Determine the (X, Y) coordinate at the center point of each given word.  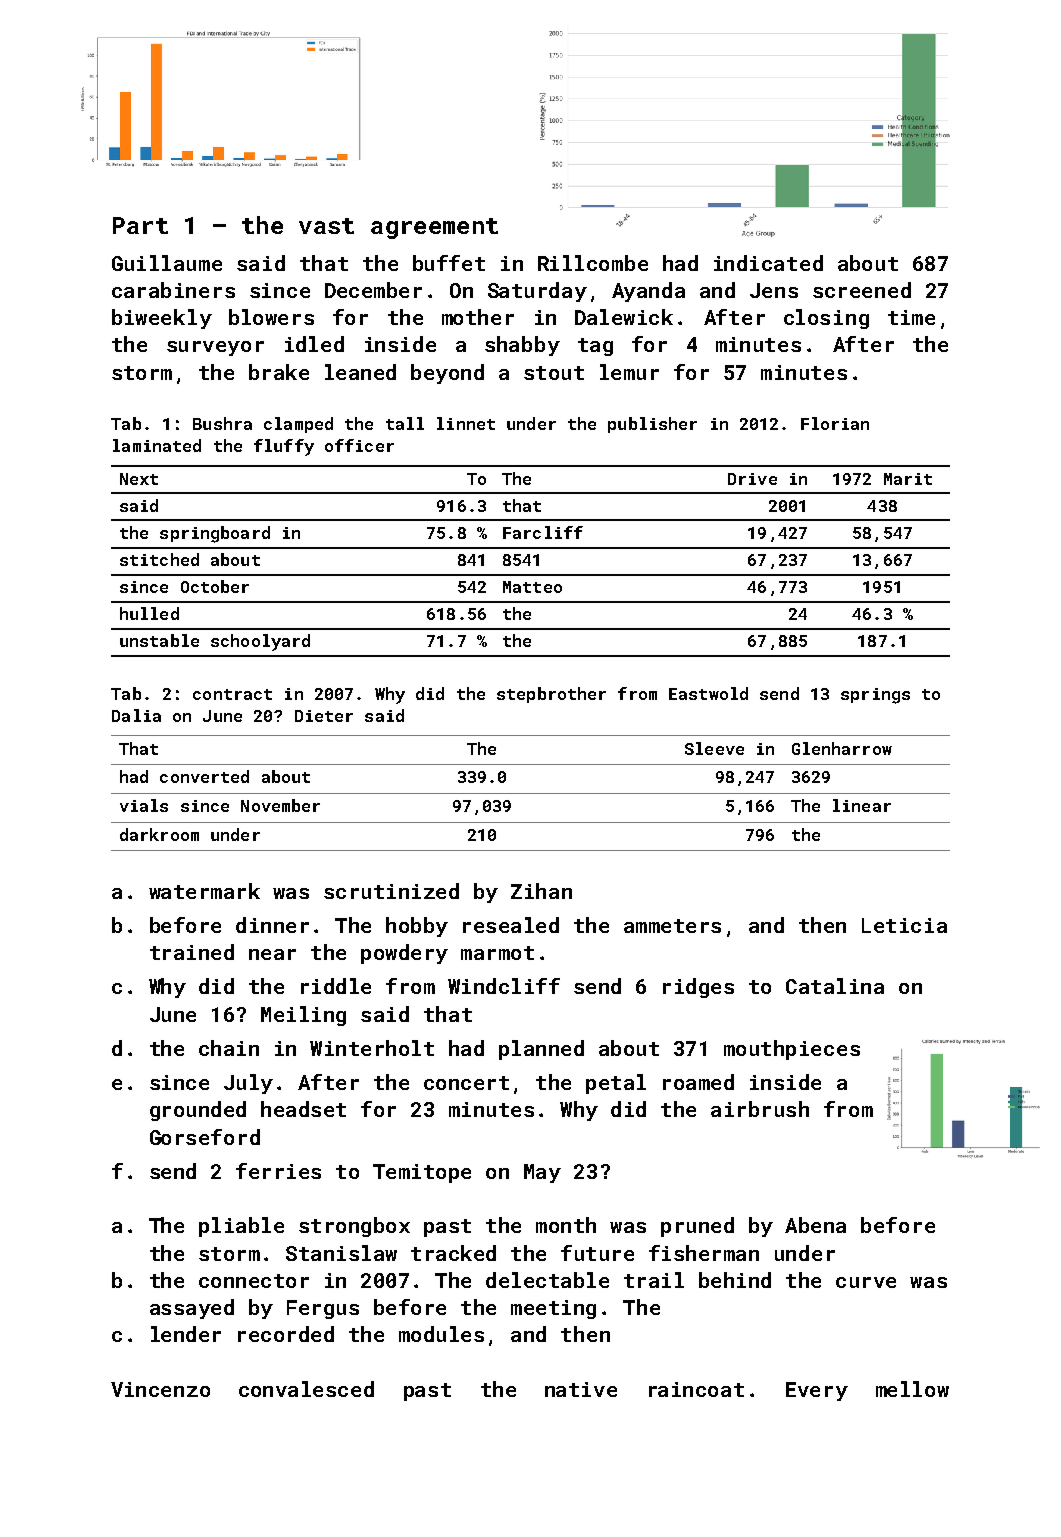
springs (875, 696)
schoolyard (260, 642)
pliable (241, 1227)
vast (326, 226)
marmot (497, 953)
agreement (434, 228)
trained (192, 952)
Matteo (532, 587)
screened (862, 290)
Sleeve (714, 748)
